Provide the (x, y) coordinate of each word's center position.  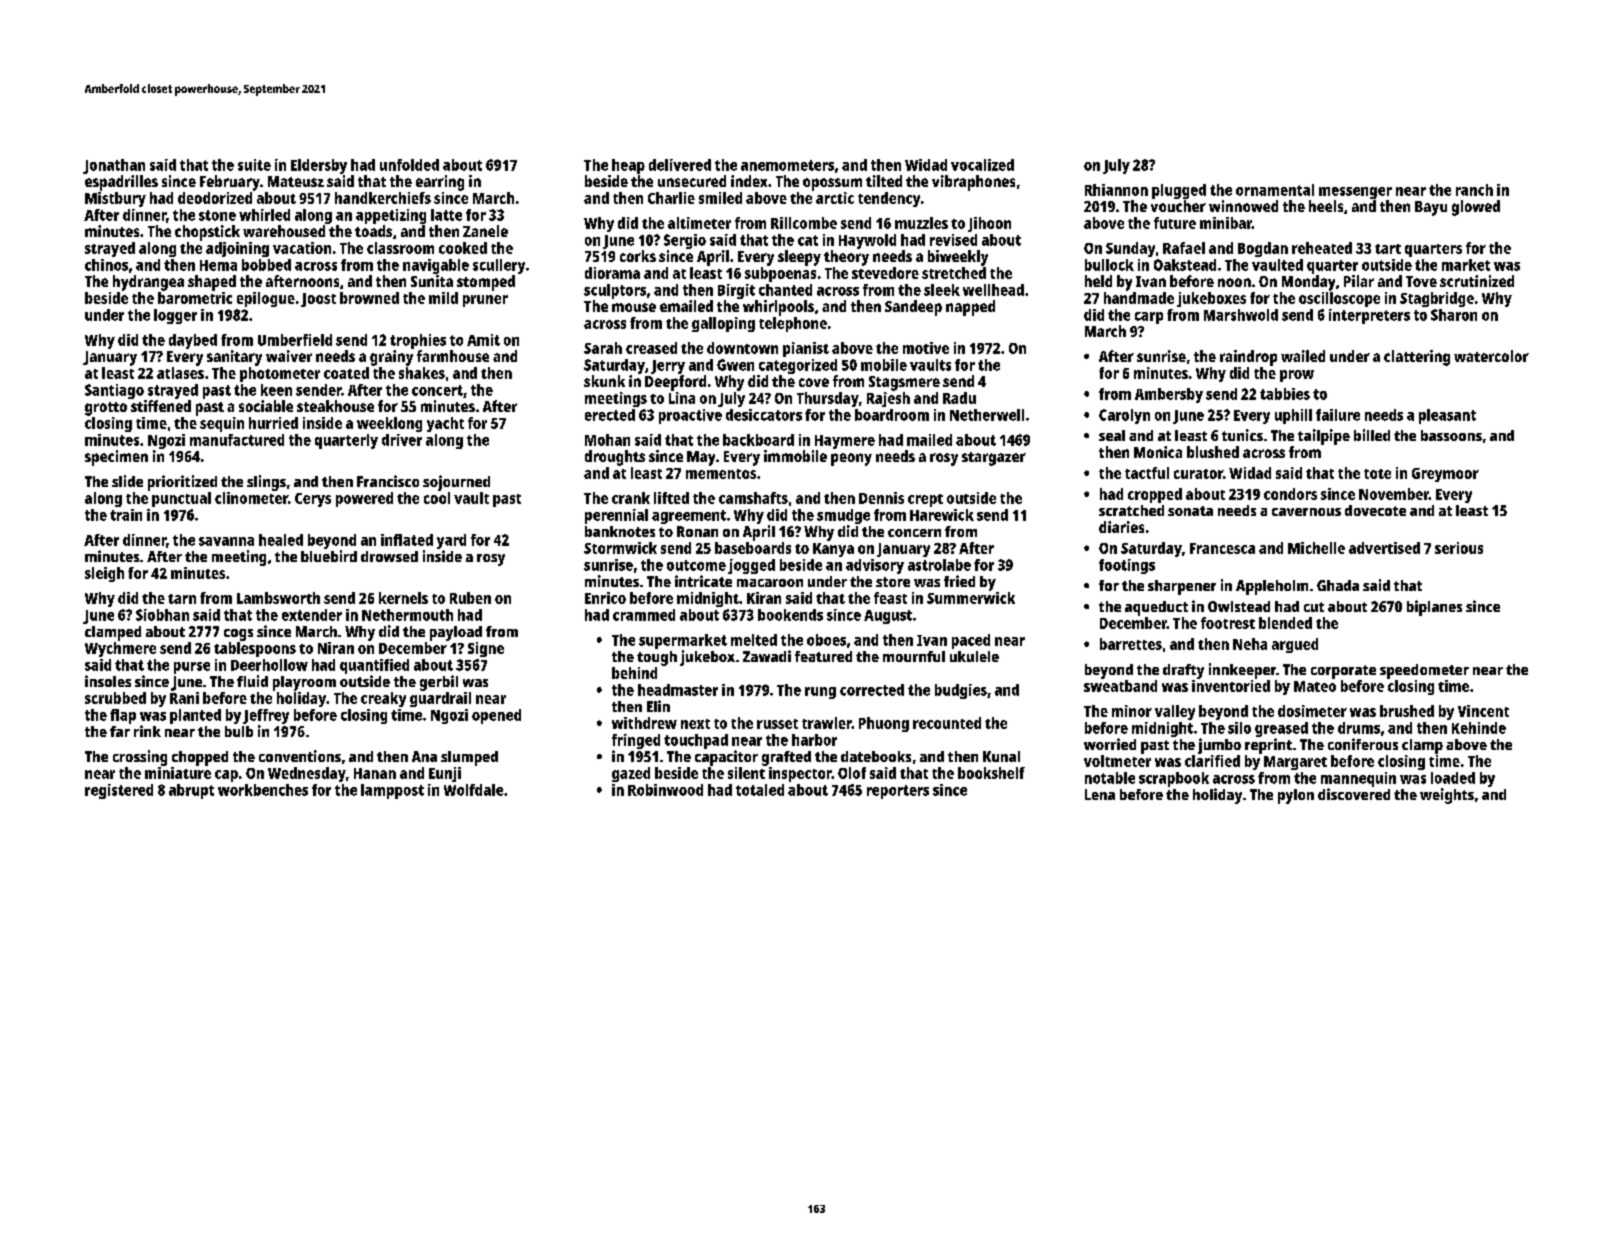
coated (346, 373)
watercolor (1491, 356)
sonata (1190, 511)
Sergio (685, 241)
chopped (200, 758)
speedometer (1424, 671)
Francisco (388, 481)
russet (777, 724)
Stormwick (620, 548)
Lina (682, 398)
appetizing (391, 216)
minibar (1226, 223)
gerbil (439, 683)
